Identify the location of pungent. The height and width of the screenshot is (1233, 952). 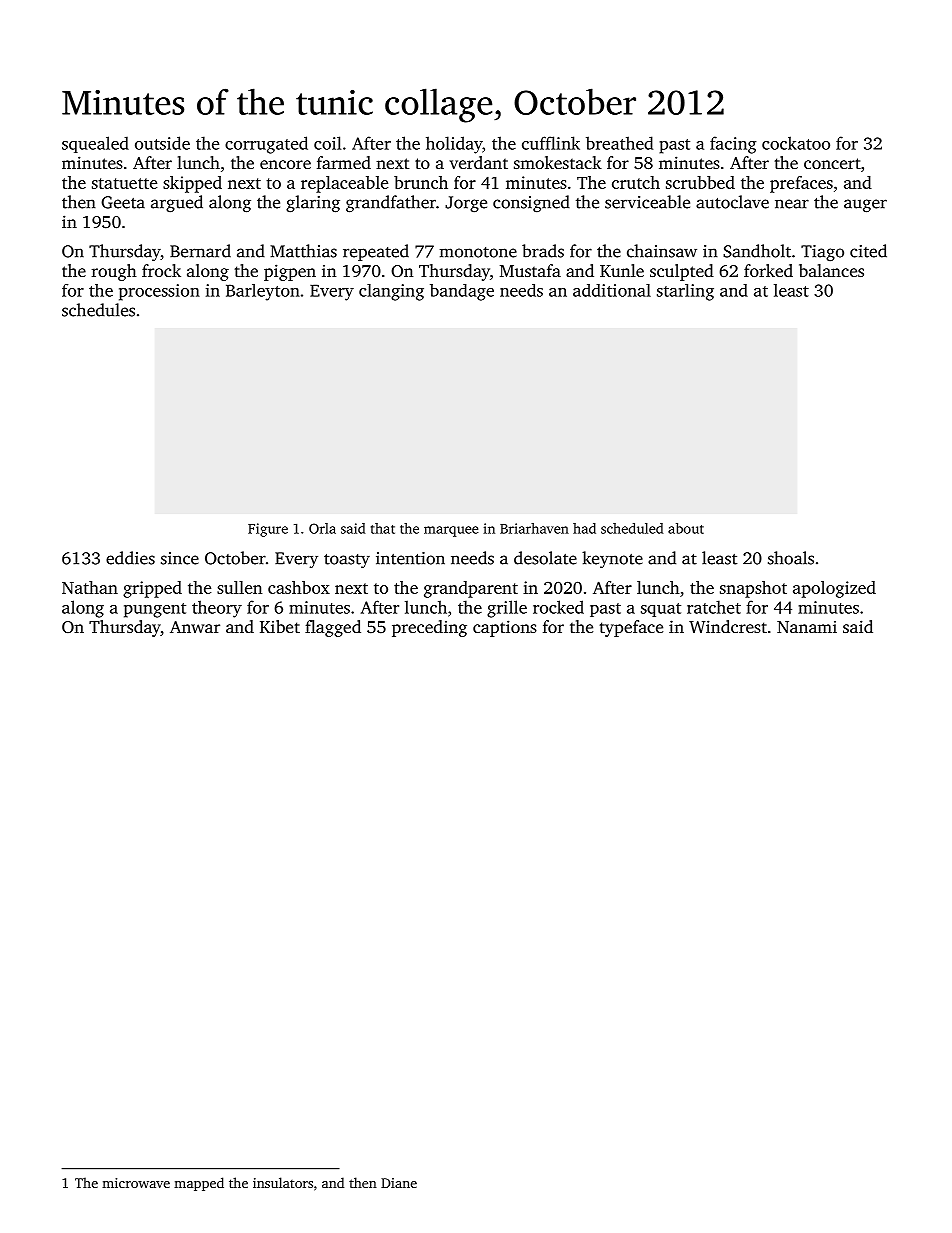
(155, 610).
